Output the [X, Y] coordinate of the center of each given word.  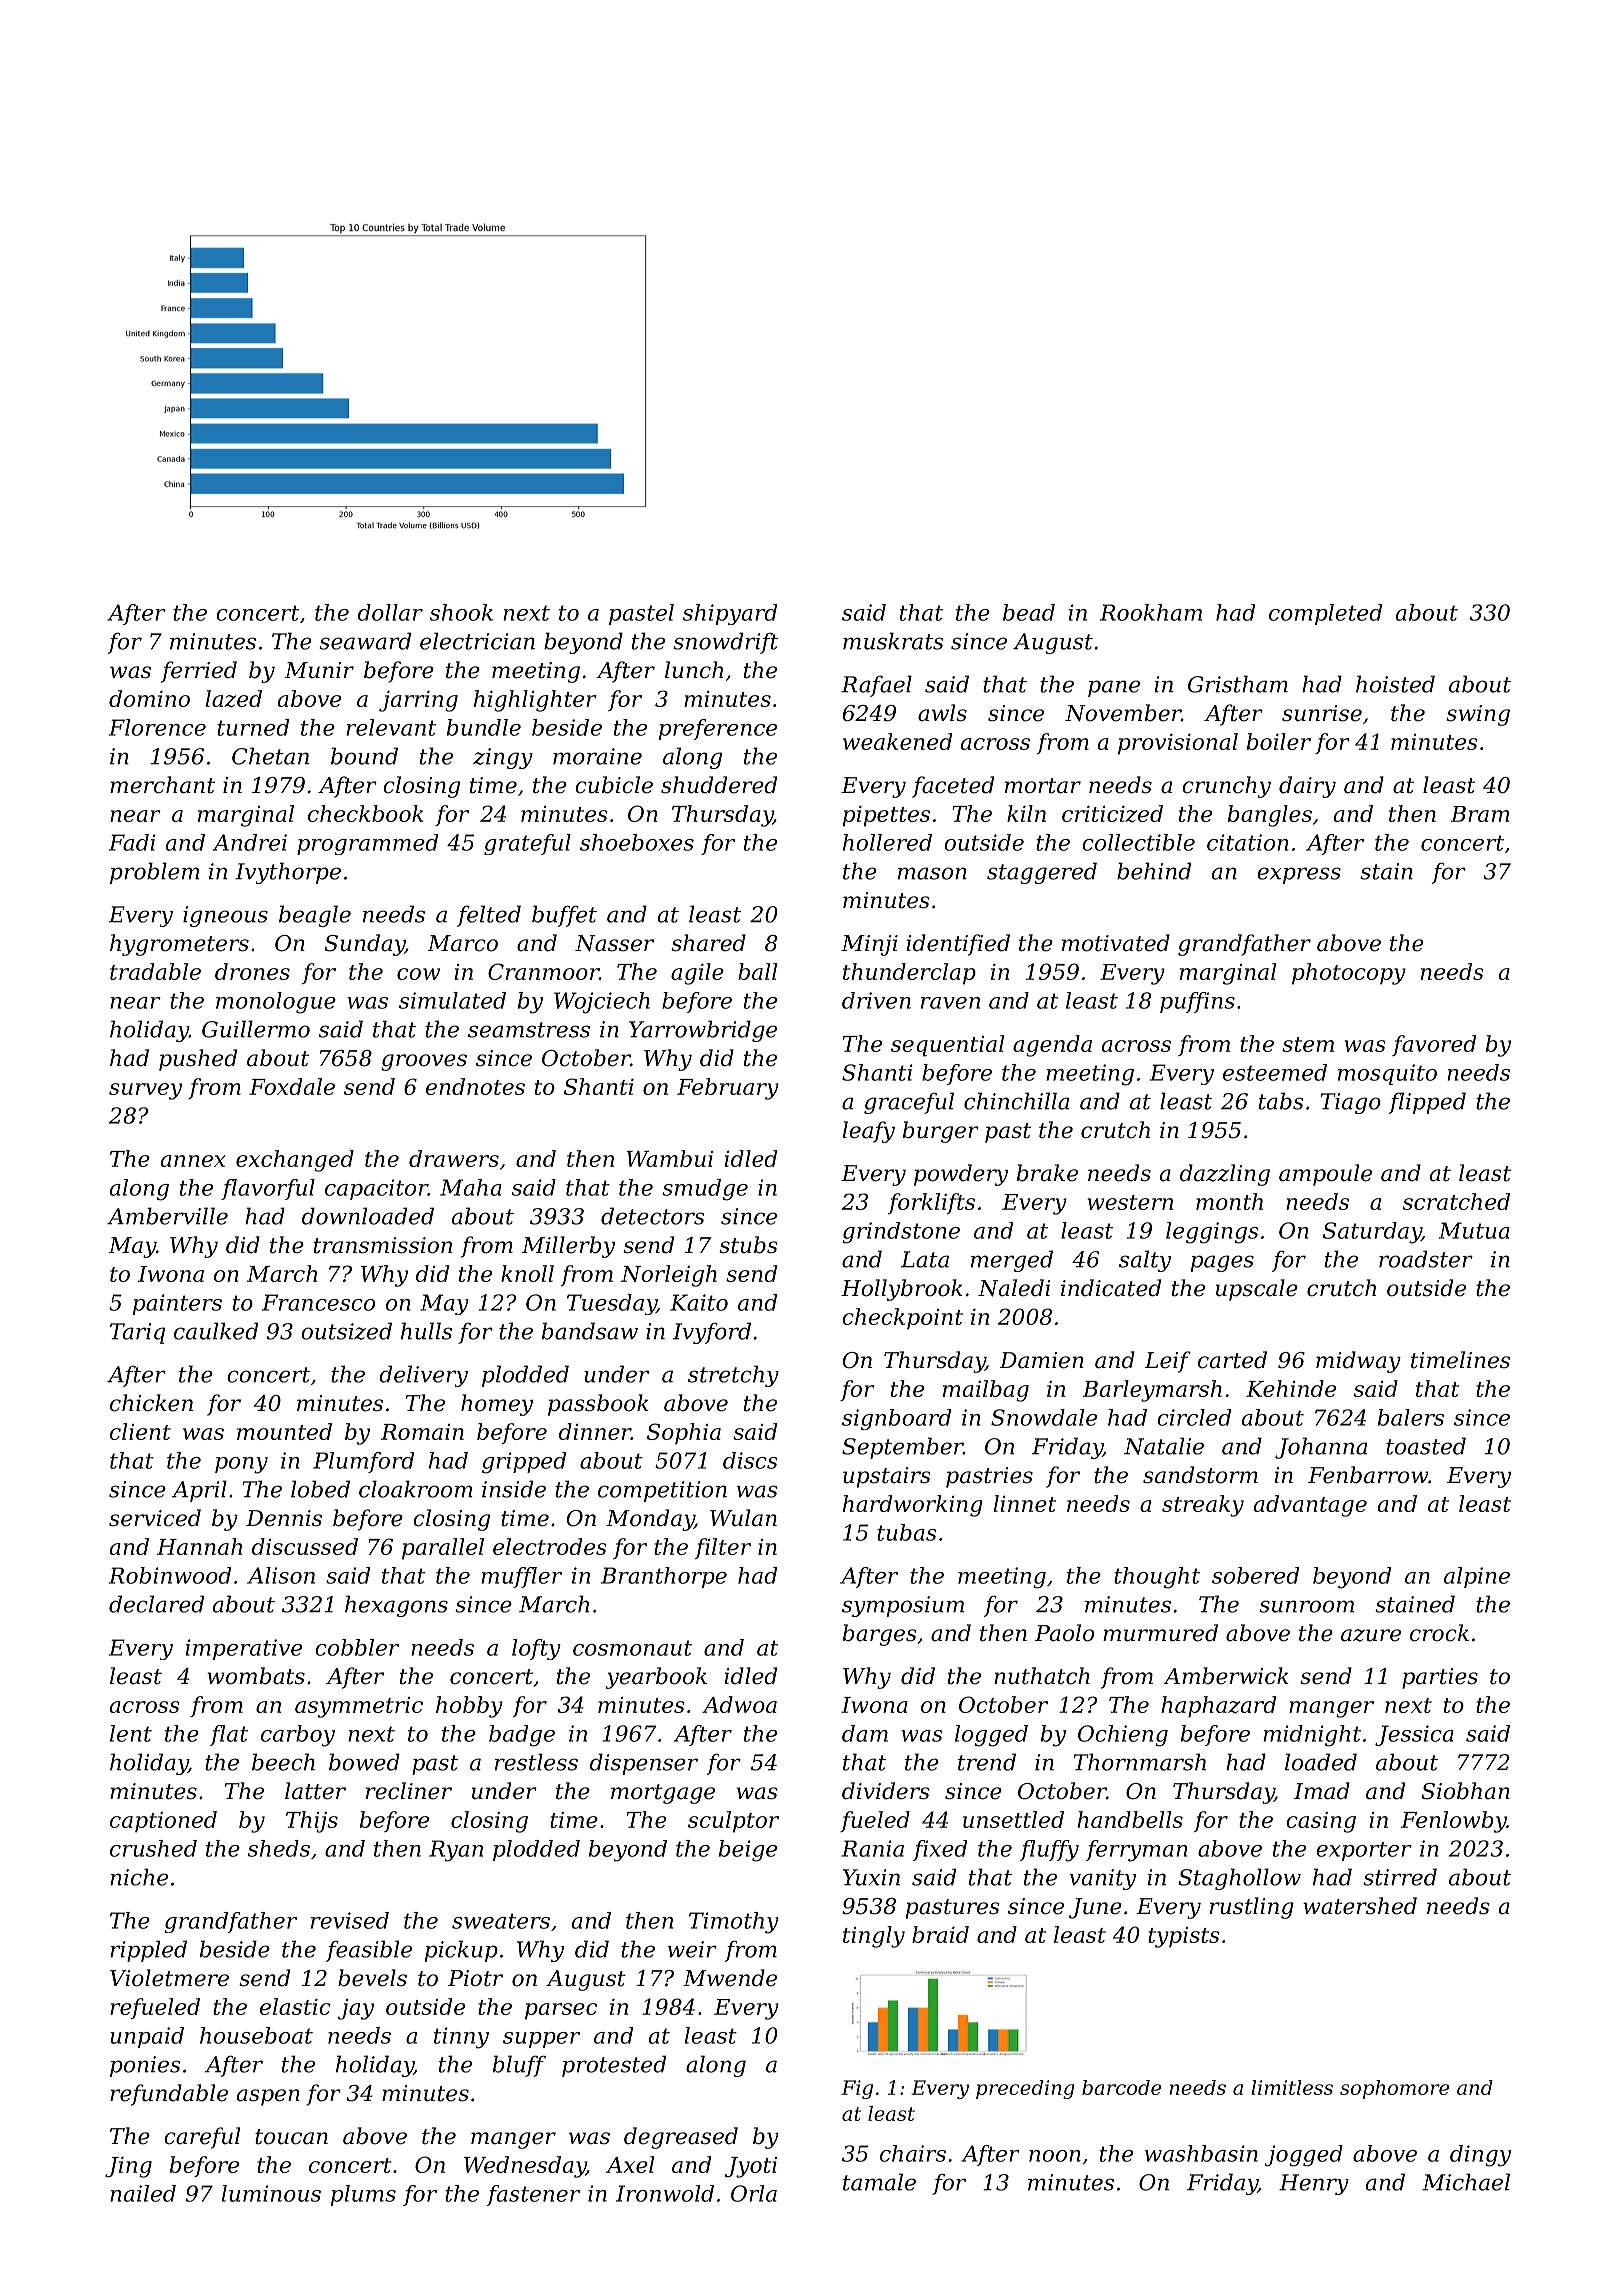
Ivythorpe [288, 873]
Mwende [730, 1978]
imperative [244, 1649]
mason [932, 873]
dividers [886, 1791]
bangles [1270, 816]
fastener [533, 2195]
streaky [1203, 1506]
